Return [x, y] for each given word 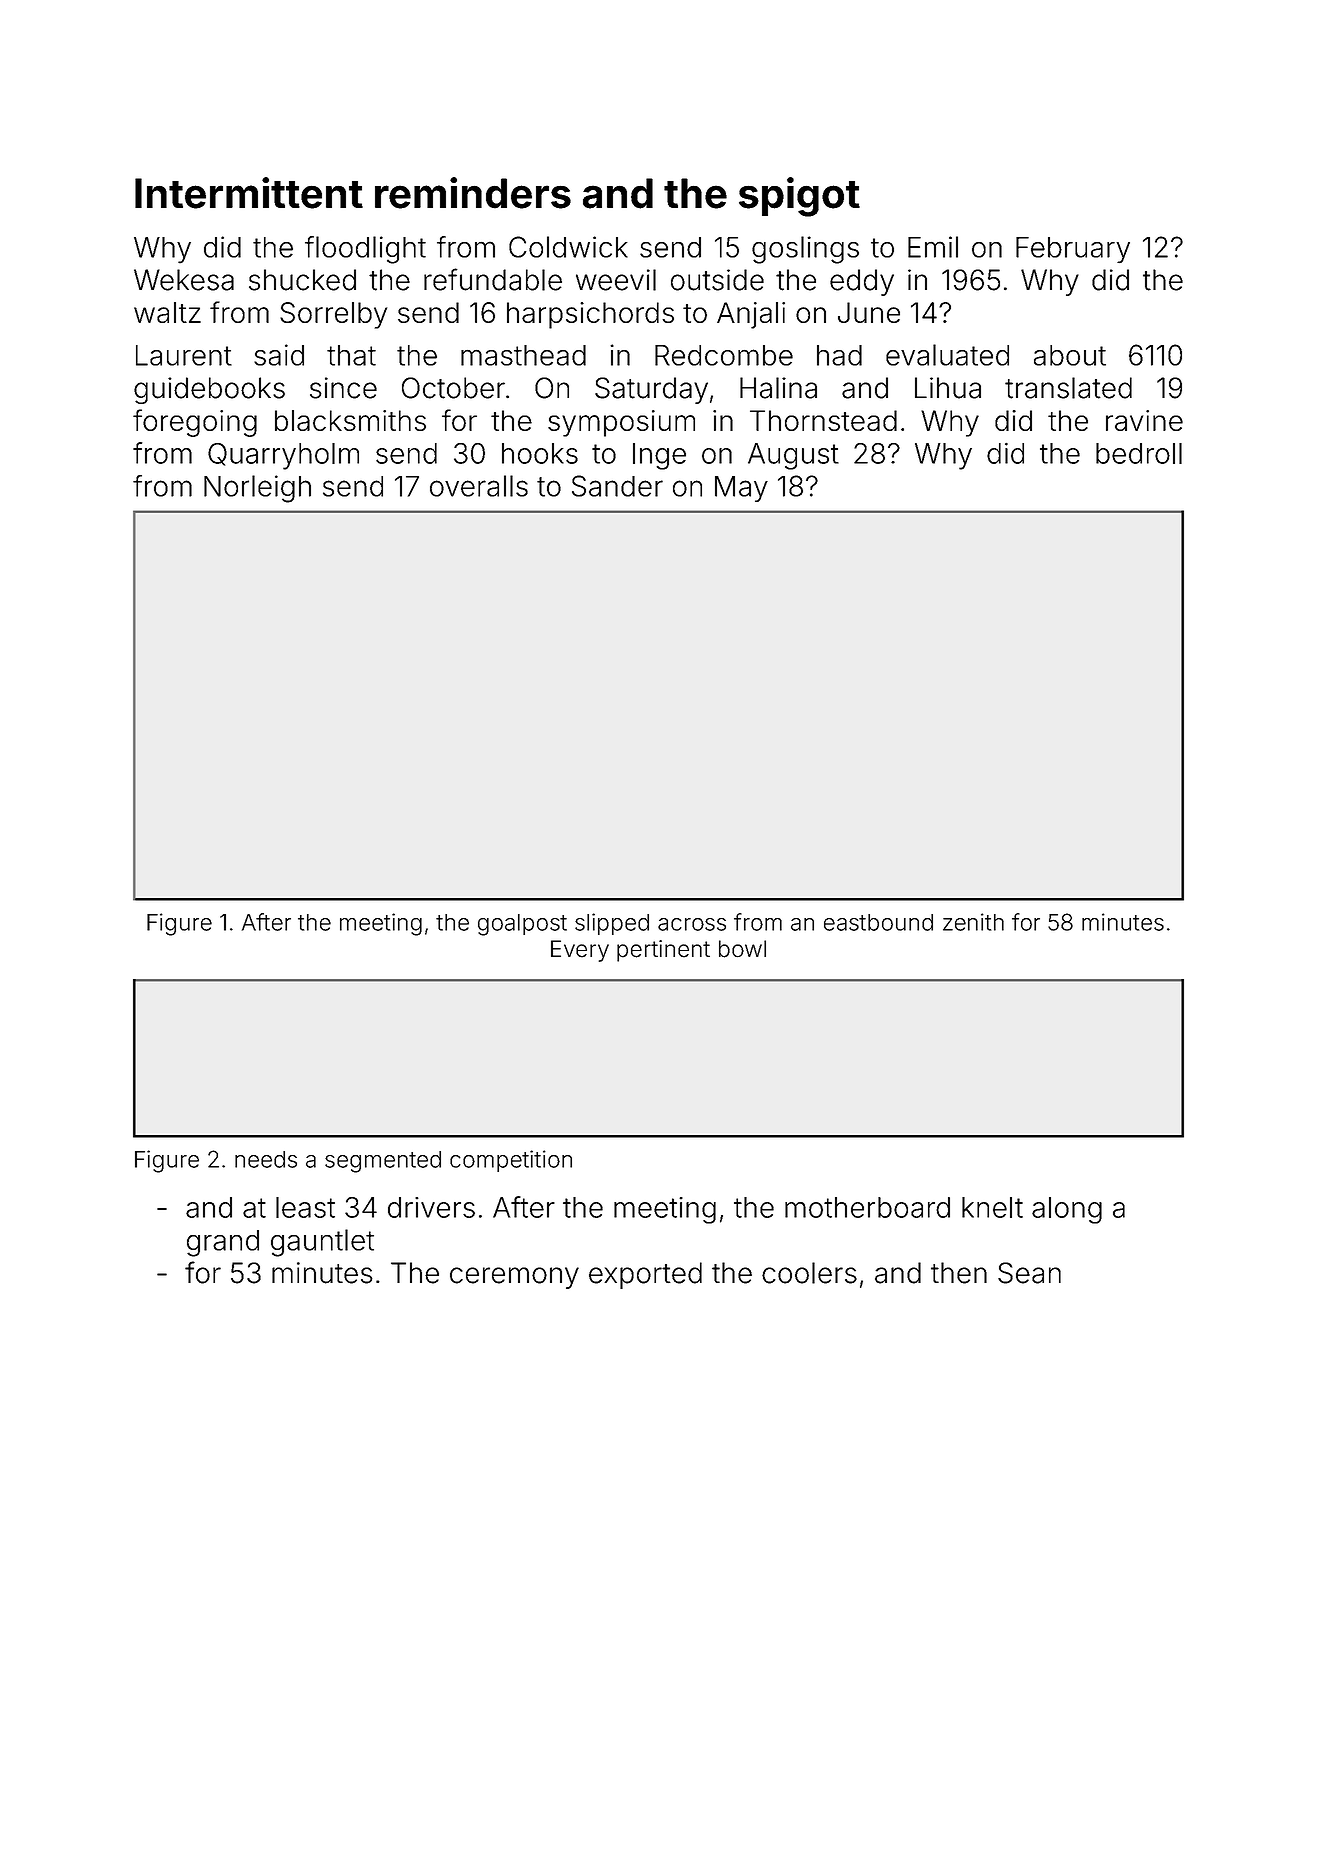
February [1073, 250]
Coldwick [568, 247]
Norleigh [257, 489]
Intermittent [249, 193]
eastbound [878, 922]
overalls [479, 486]
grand [223, 1243]
